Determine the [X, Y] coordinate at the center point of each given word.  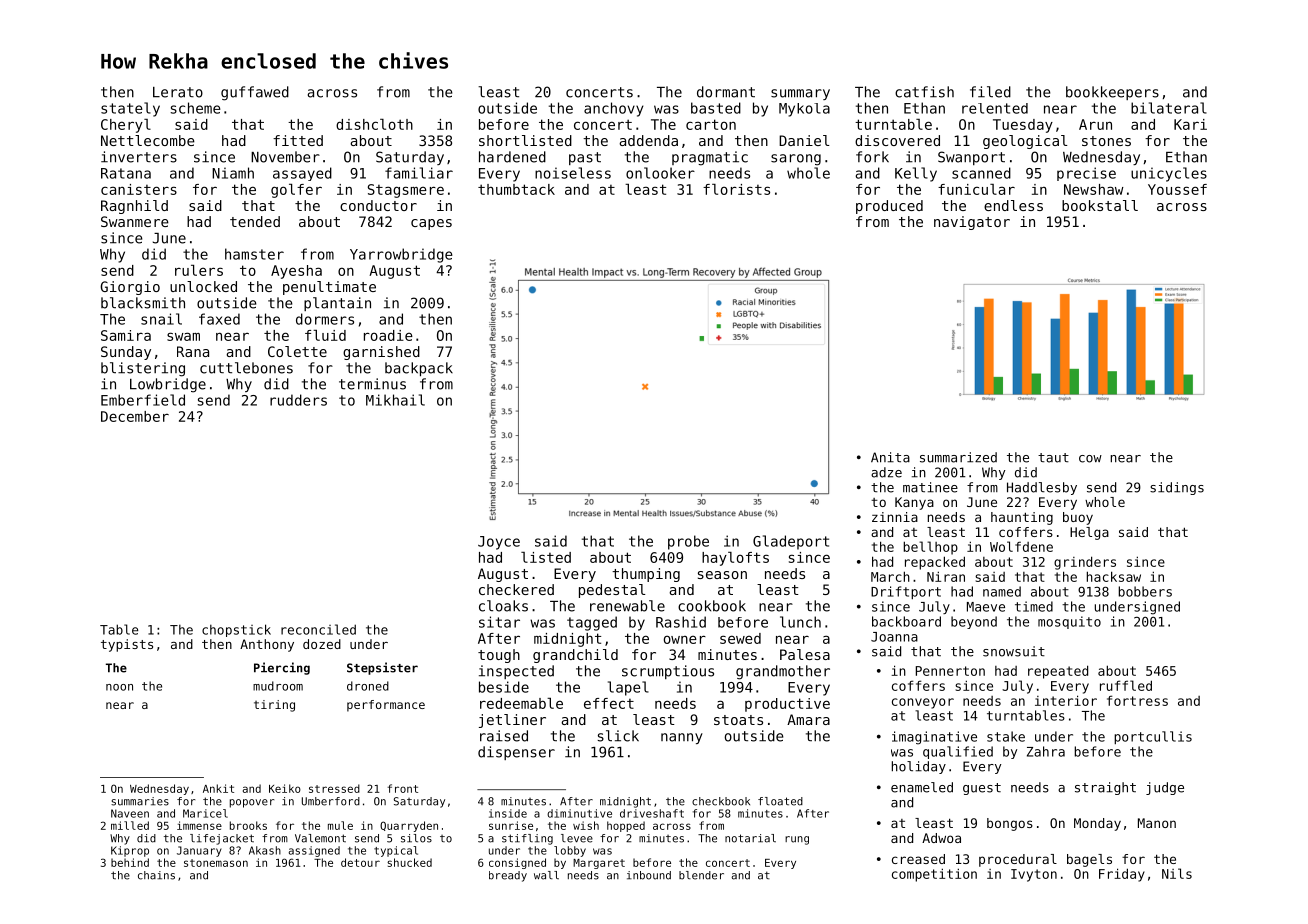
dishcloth [374, 124]
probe [688, 542]
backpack [419, 369]
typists [127, 645]
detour [360, 862]
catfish [924, 92]
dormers [325, 319]
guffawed [255, 93]
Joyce [499, 543]
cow [1090, 459]
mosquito [1069, 622]
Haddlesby [1042, 488]
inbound [649, 875]
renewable [627, 606]
